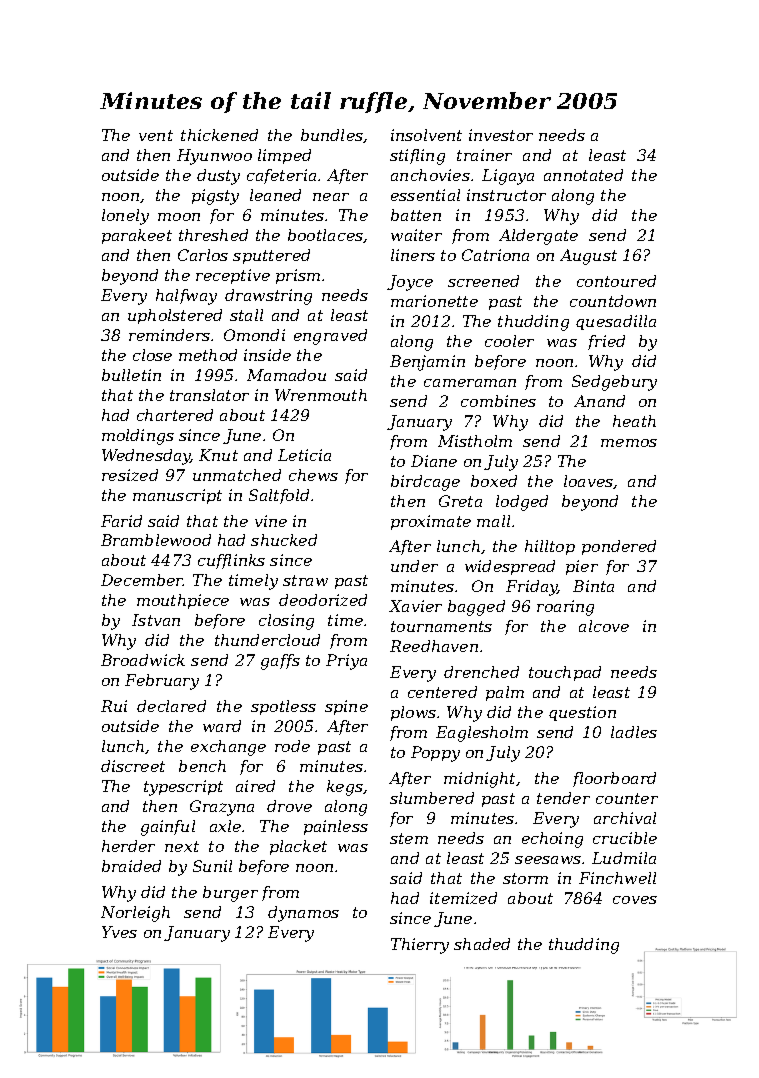  What do you see at coordinates (125, 217) in the document?
I see `lonely` at bounding box center [125, 217].
